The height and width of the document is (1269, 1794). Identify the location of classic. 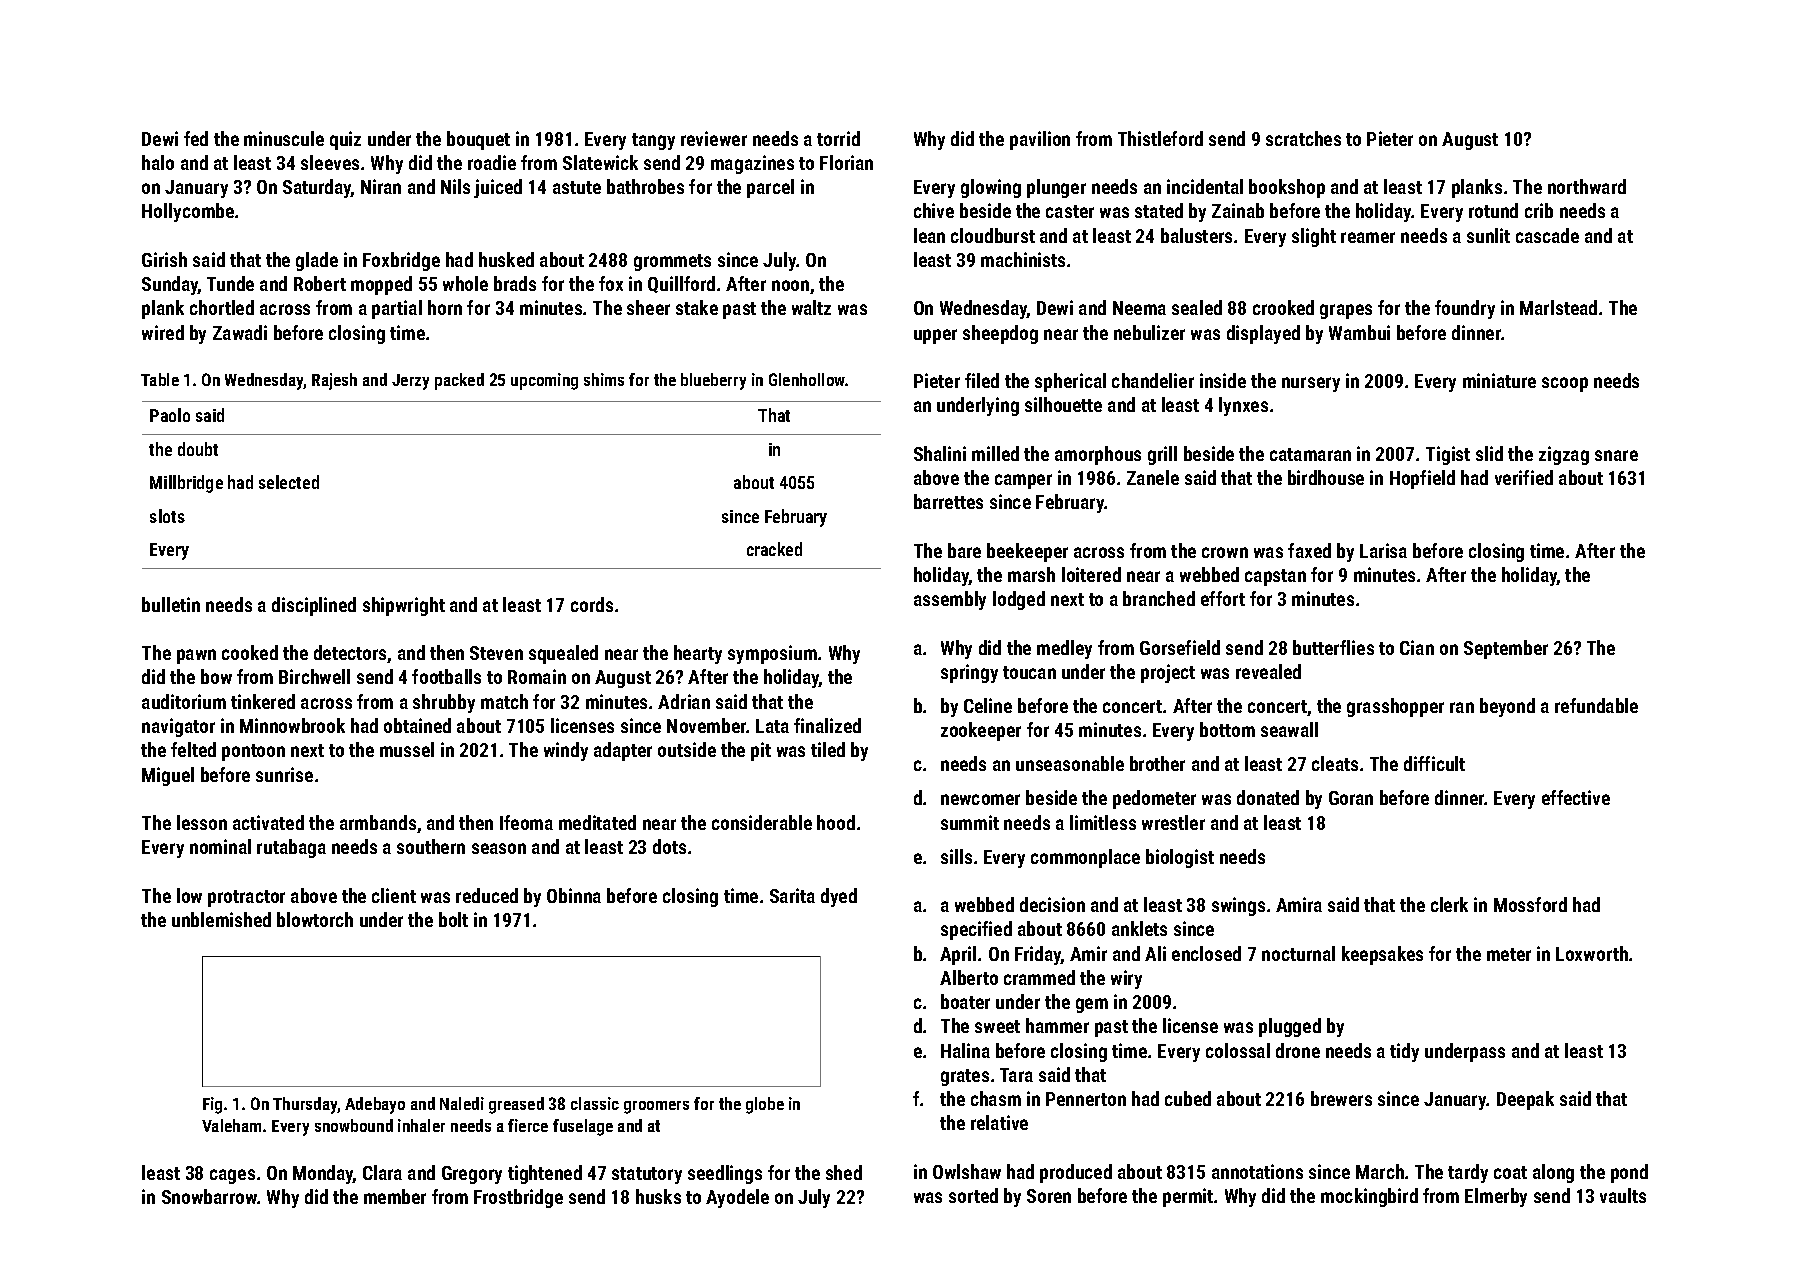
(595, 1103).
